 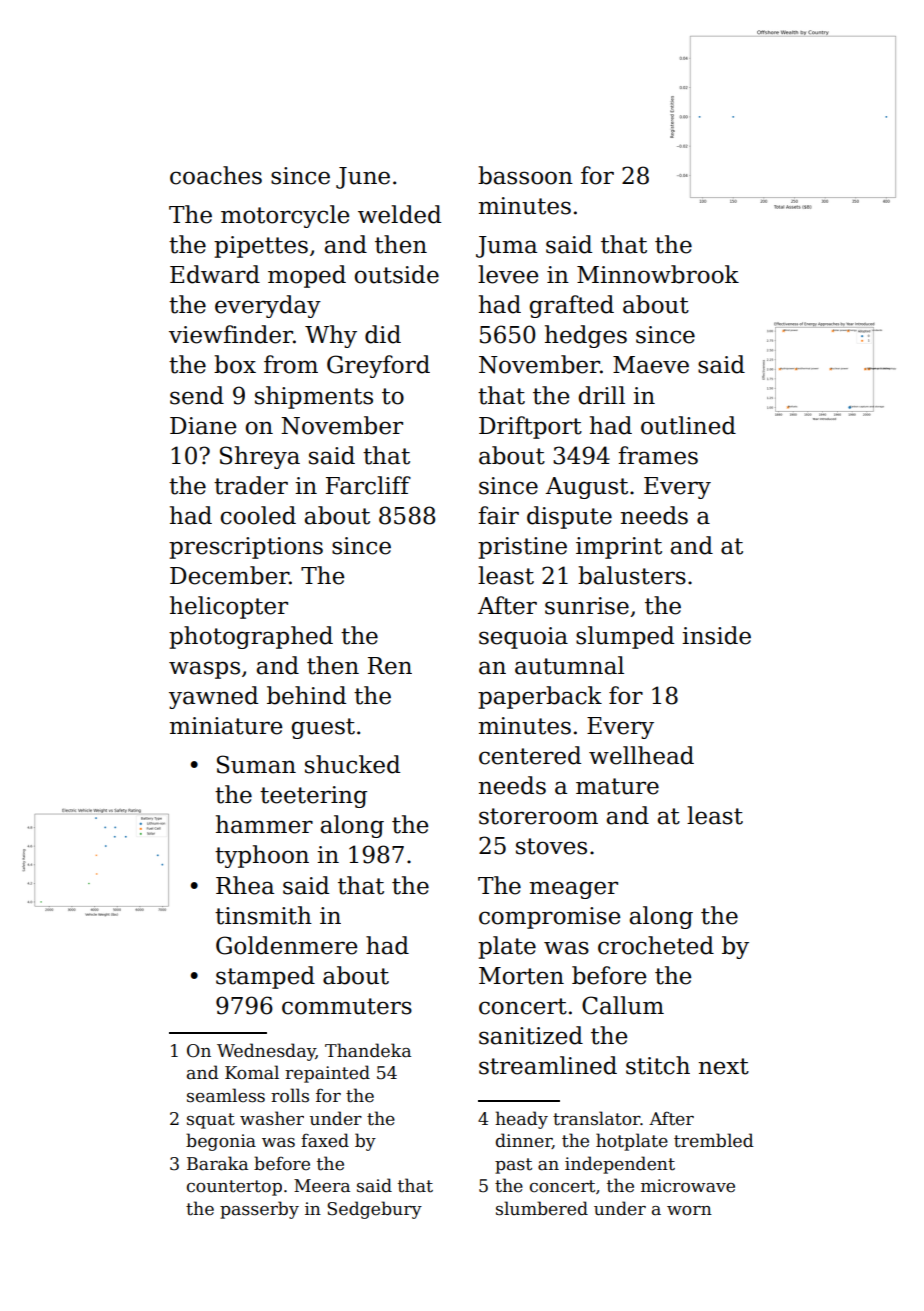 What do you see at coordinates (521, 976) in the screenshot?
I see `Morten` at bounding box center [521, 976].
